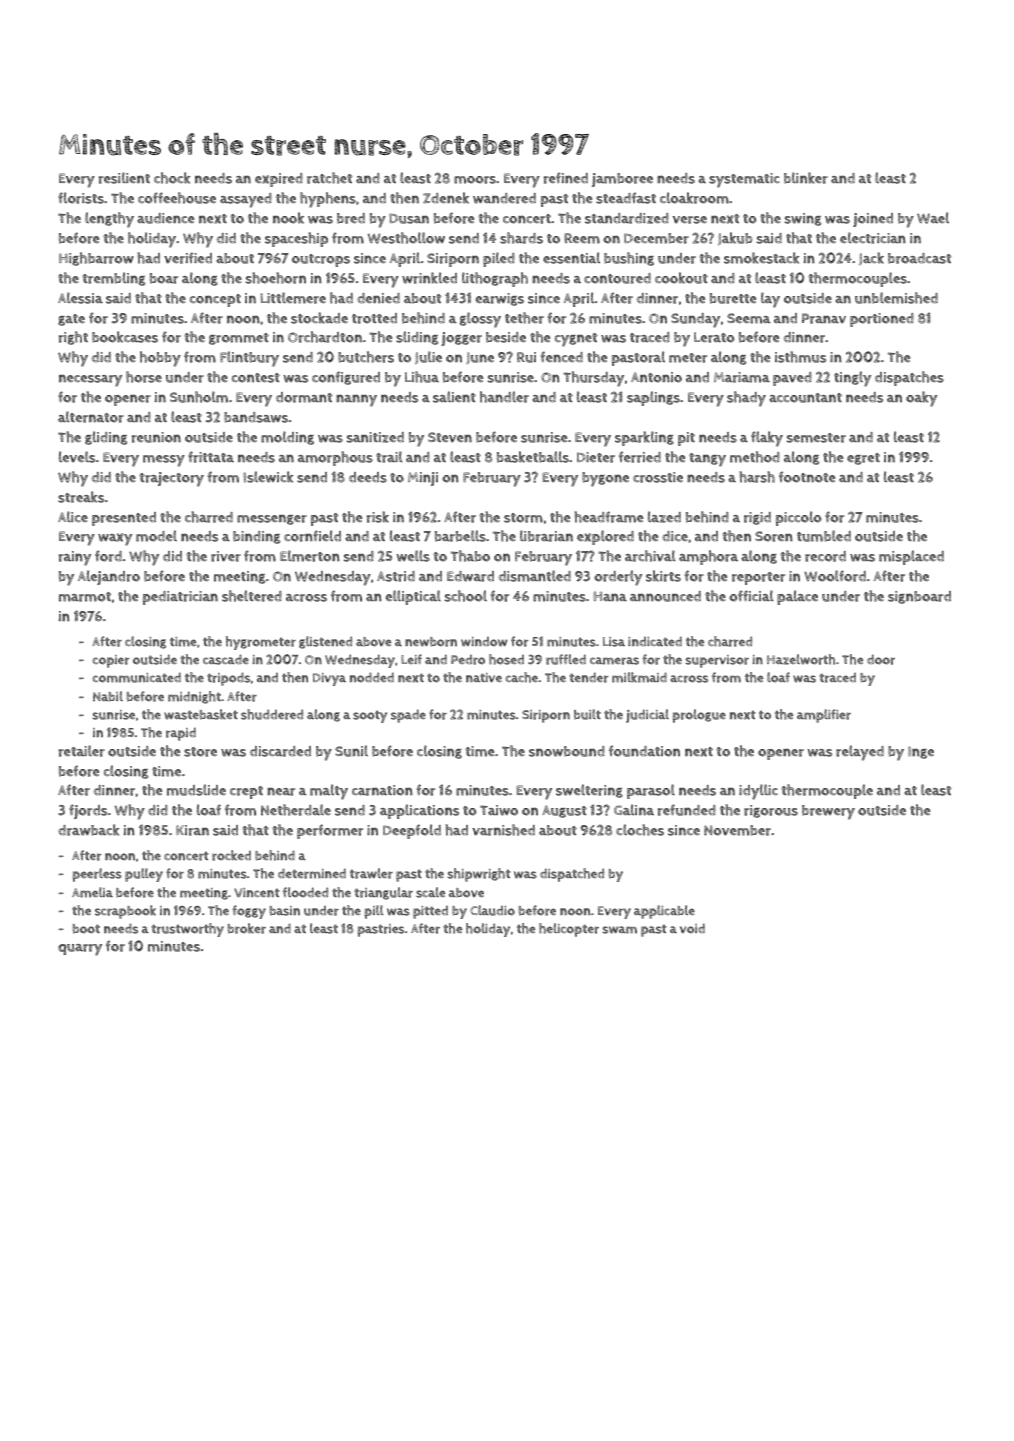 The image size is (1014, 1441). Describe the element at coordinates (619, 930) in the document. I see `swam` at that location.
